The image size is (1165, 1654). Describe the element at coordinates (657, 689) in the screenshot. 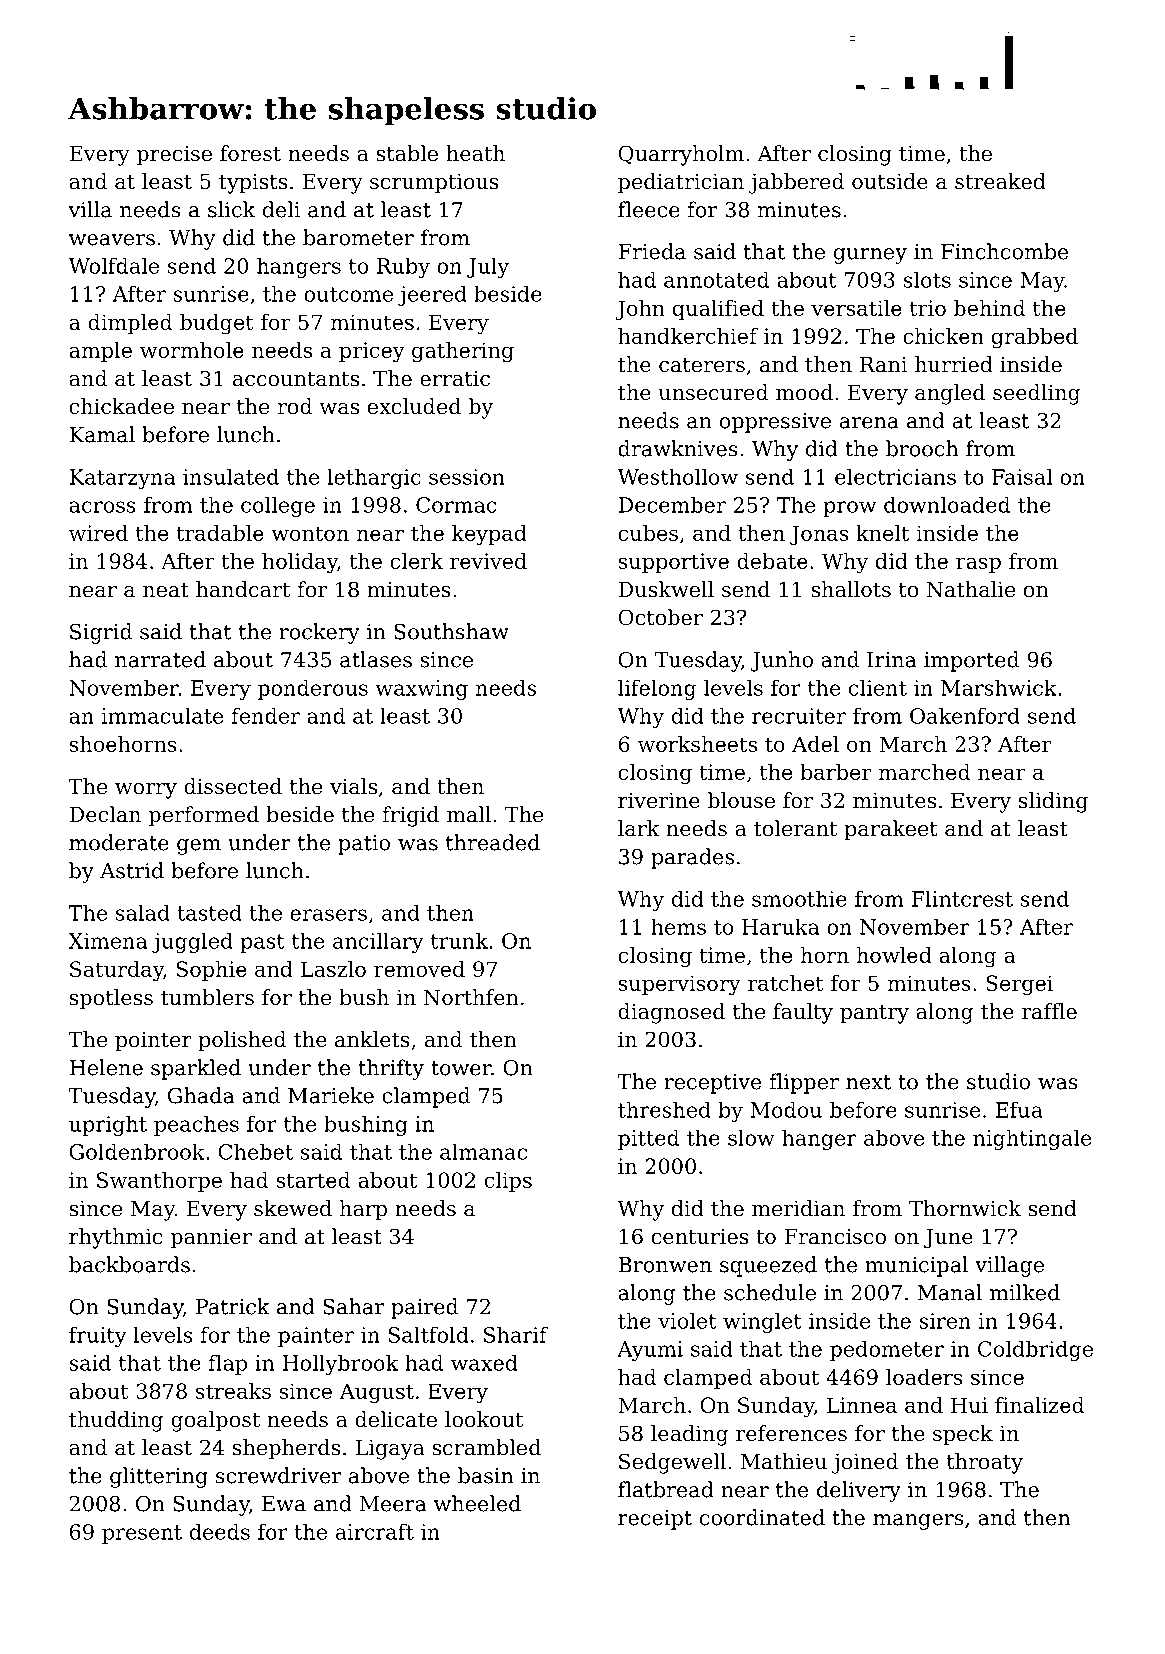

I see `lifelong` at that location.
